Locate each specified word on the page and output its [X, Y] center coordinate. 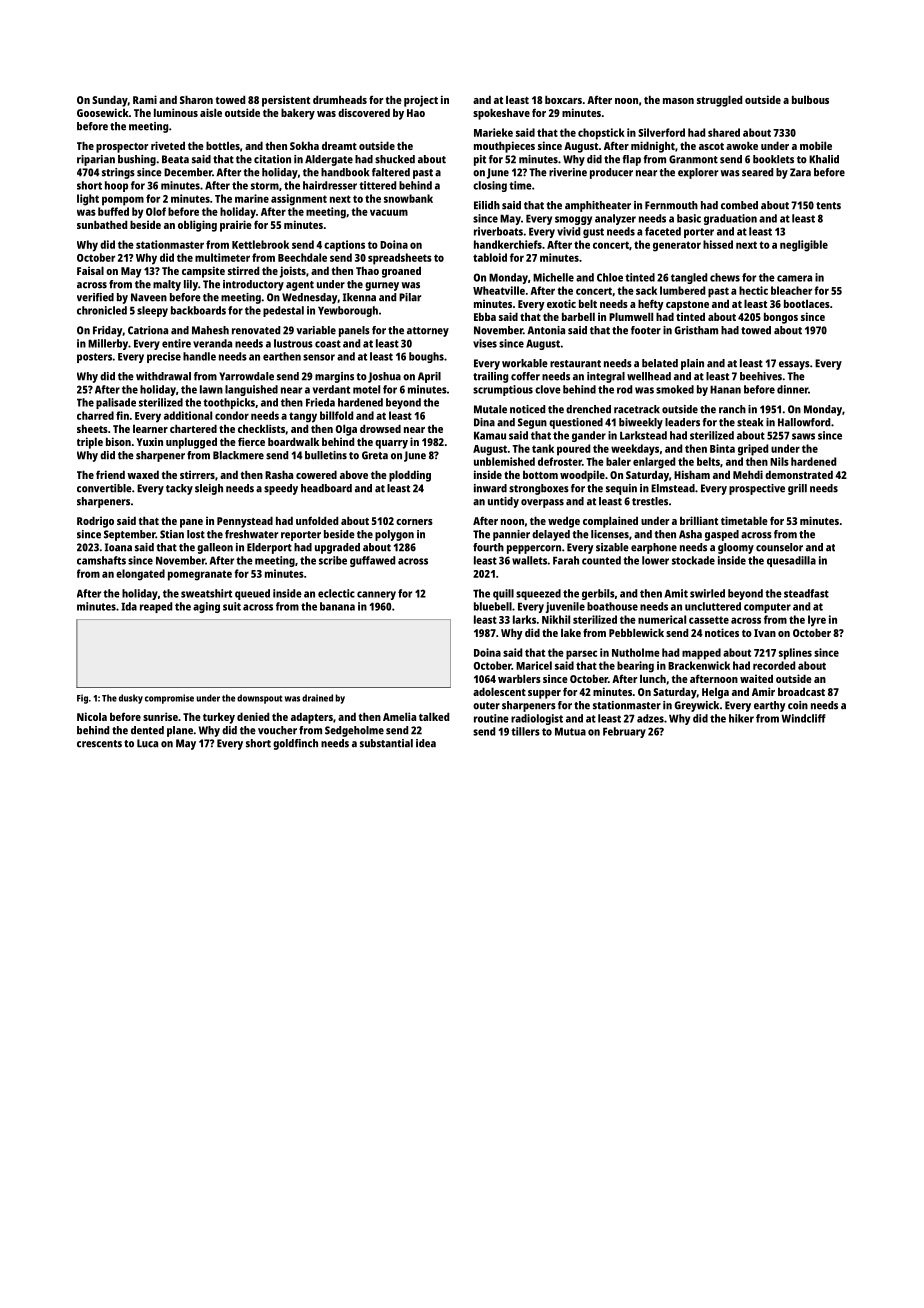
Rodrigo [95, 522]
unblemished [504, 461]
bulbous [810, 99]
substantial [386, 743]
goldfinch [295, 744]
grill [797, 489]
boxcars [563, 99]
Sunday [110, 101]
